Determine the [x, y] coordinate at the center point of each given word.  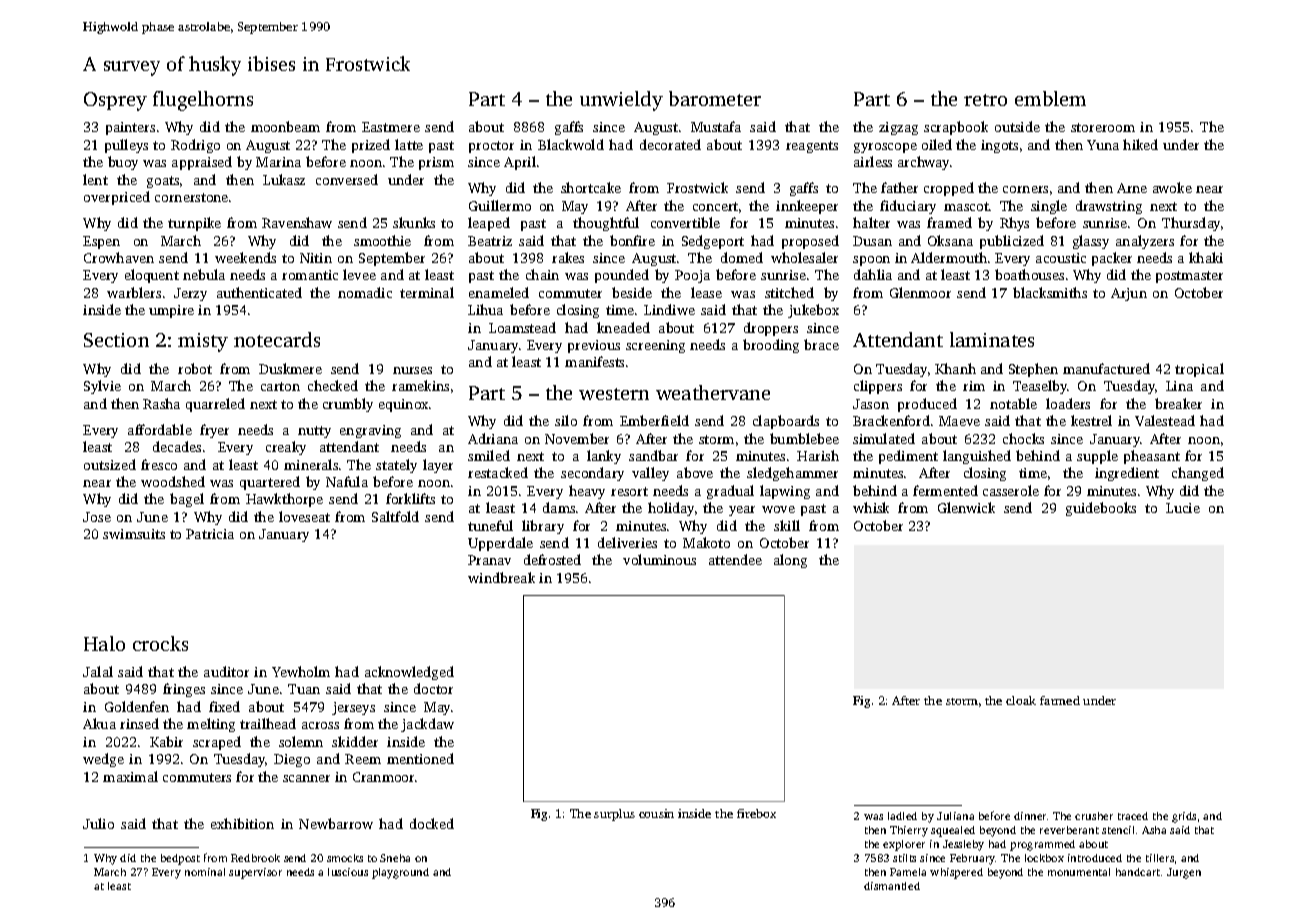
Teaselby [1040, 387]
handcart [1138, 872]
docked [432, 823]
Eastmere [391, 127]
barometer [715, 98]
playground [400, 873]
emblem [1050, 98]
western [614, 394]
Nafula [347, 481]
